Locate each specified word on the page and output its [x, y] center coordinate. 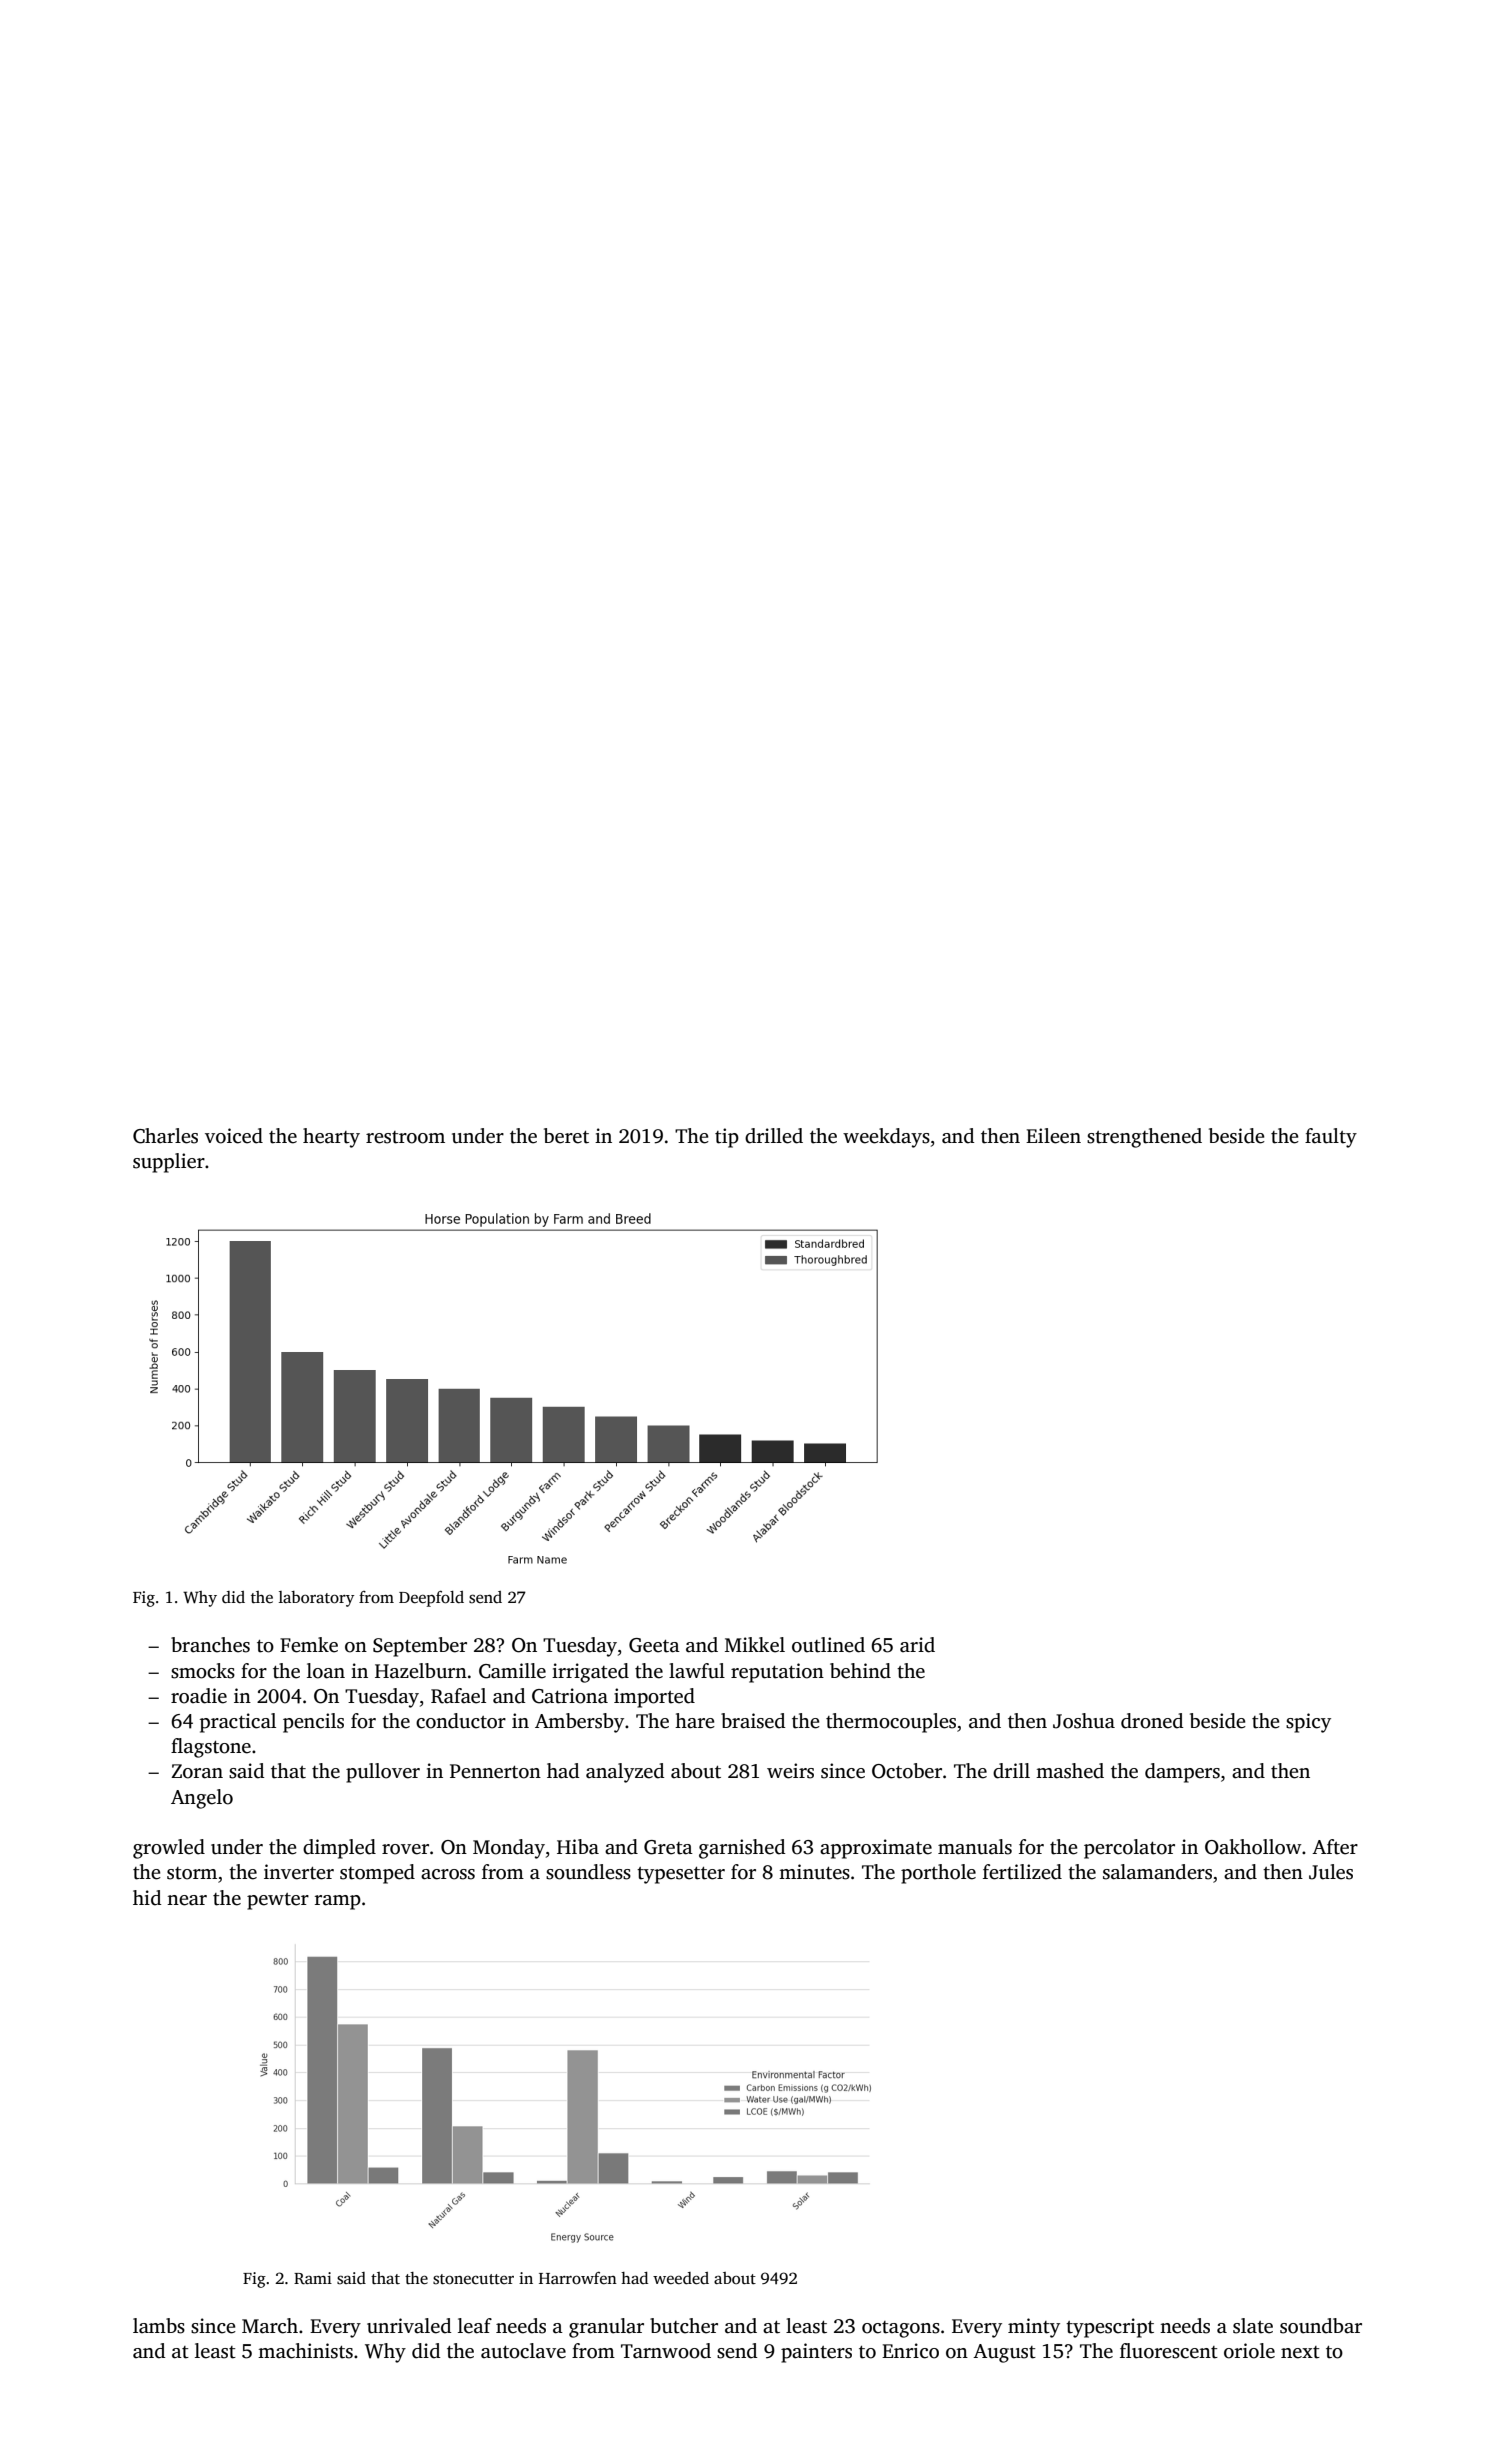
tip [727, 1138]
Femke [309, 1645]
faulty [1331, 1138]
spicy [1308, 1723]
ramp [338, 1902]
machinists [305, 2351]
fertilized [1022, 1872]
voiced [234, 1136]
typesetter [681, 1875]
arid [917, 1645]
